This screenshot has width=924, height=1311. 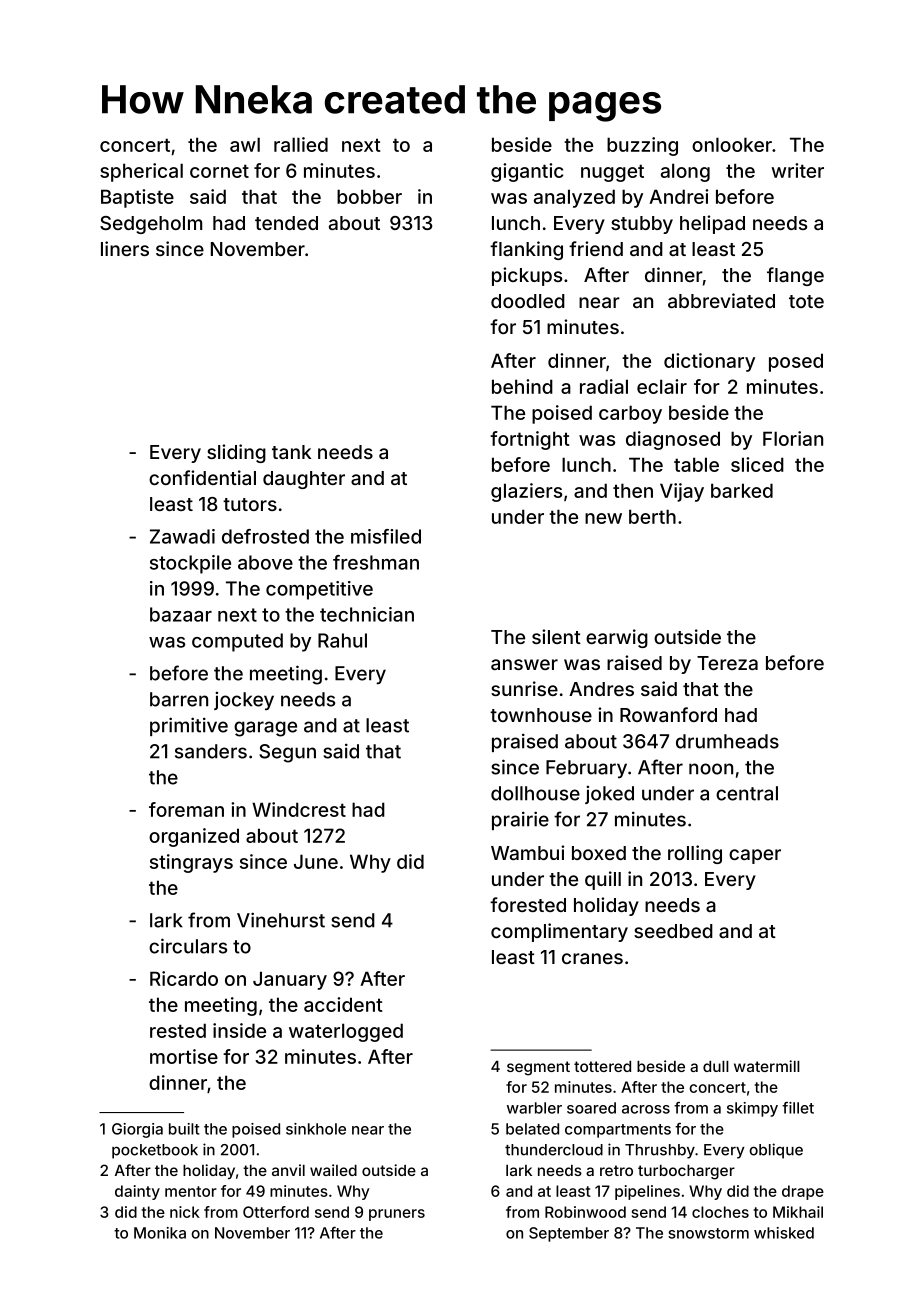 I want to click on seedbed, so click(x=673, y=931).
